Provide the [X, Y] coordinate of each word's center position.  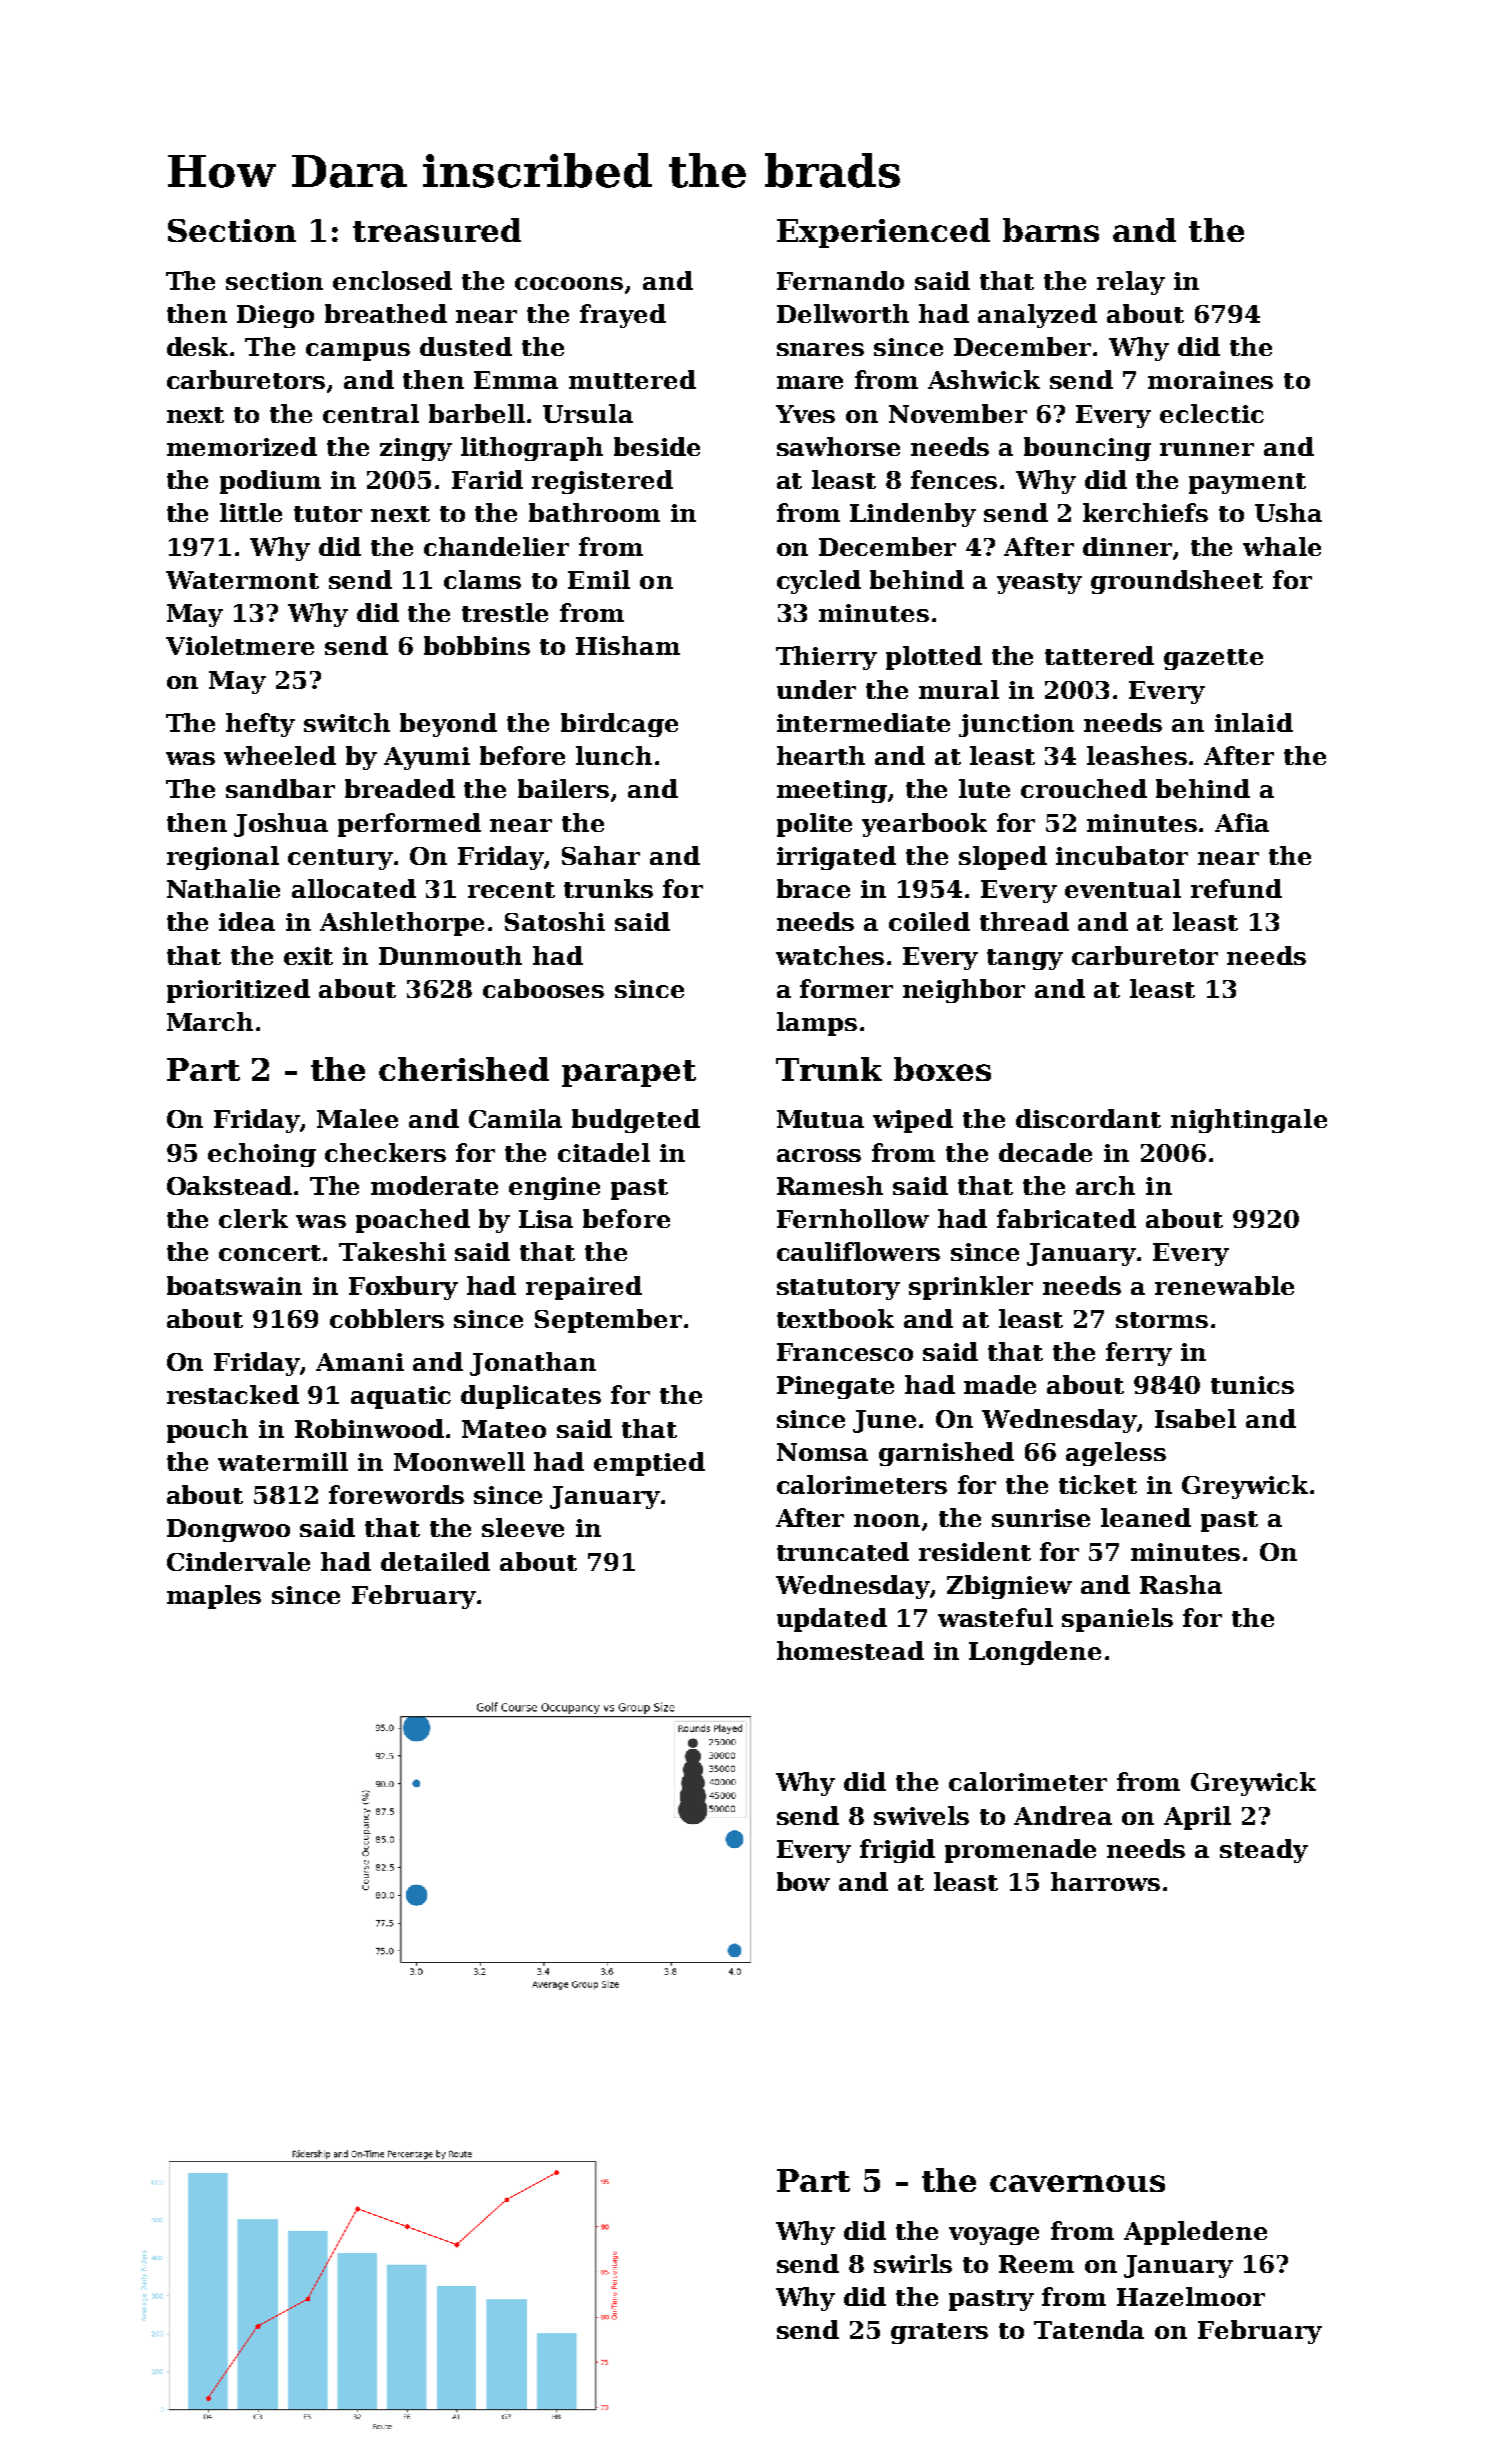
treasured [437, 230]
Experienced [883, 233]
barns [1051, 230]
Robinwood [369, 1428]
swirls [913, 2263]
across [819, 1155]
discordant [1088, 1118]
